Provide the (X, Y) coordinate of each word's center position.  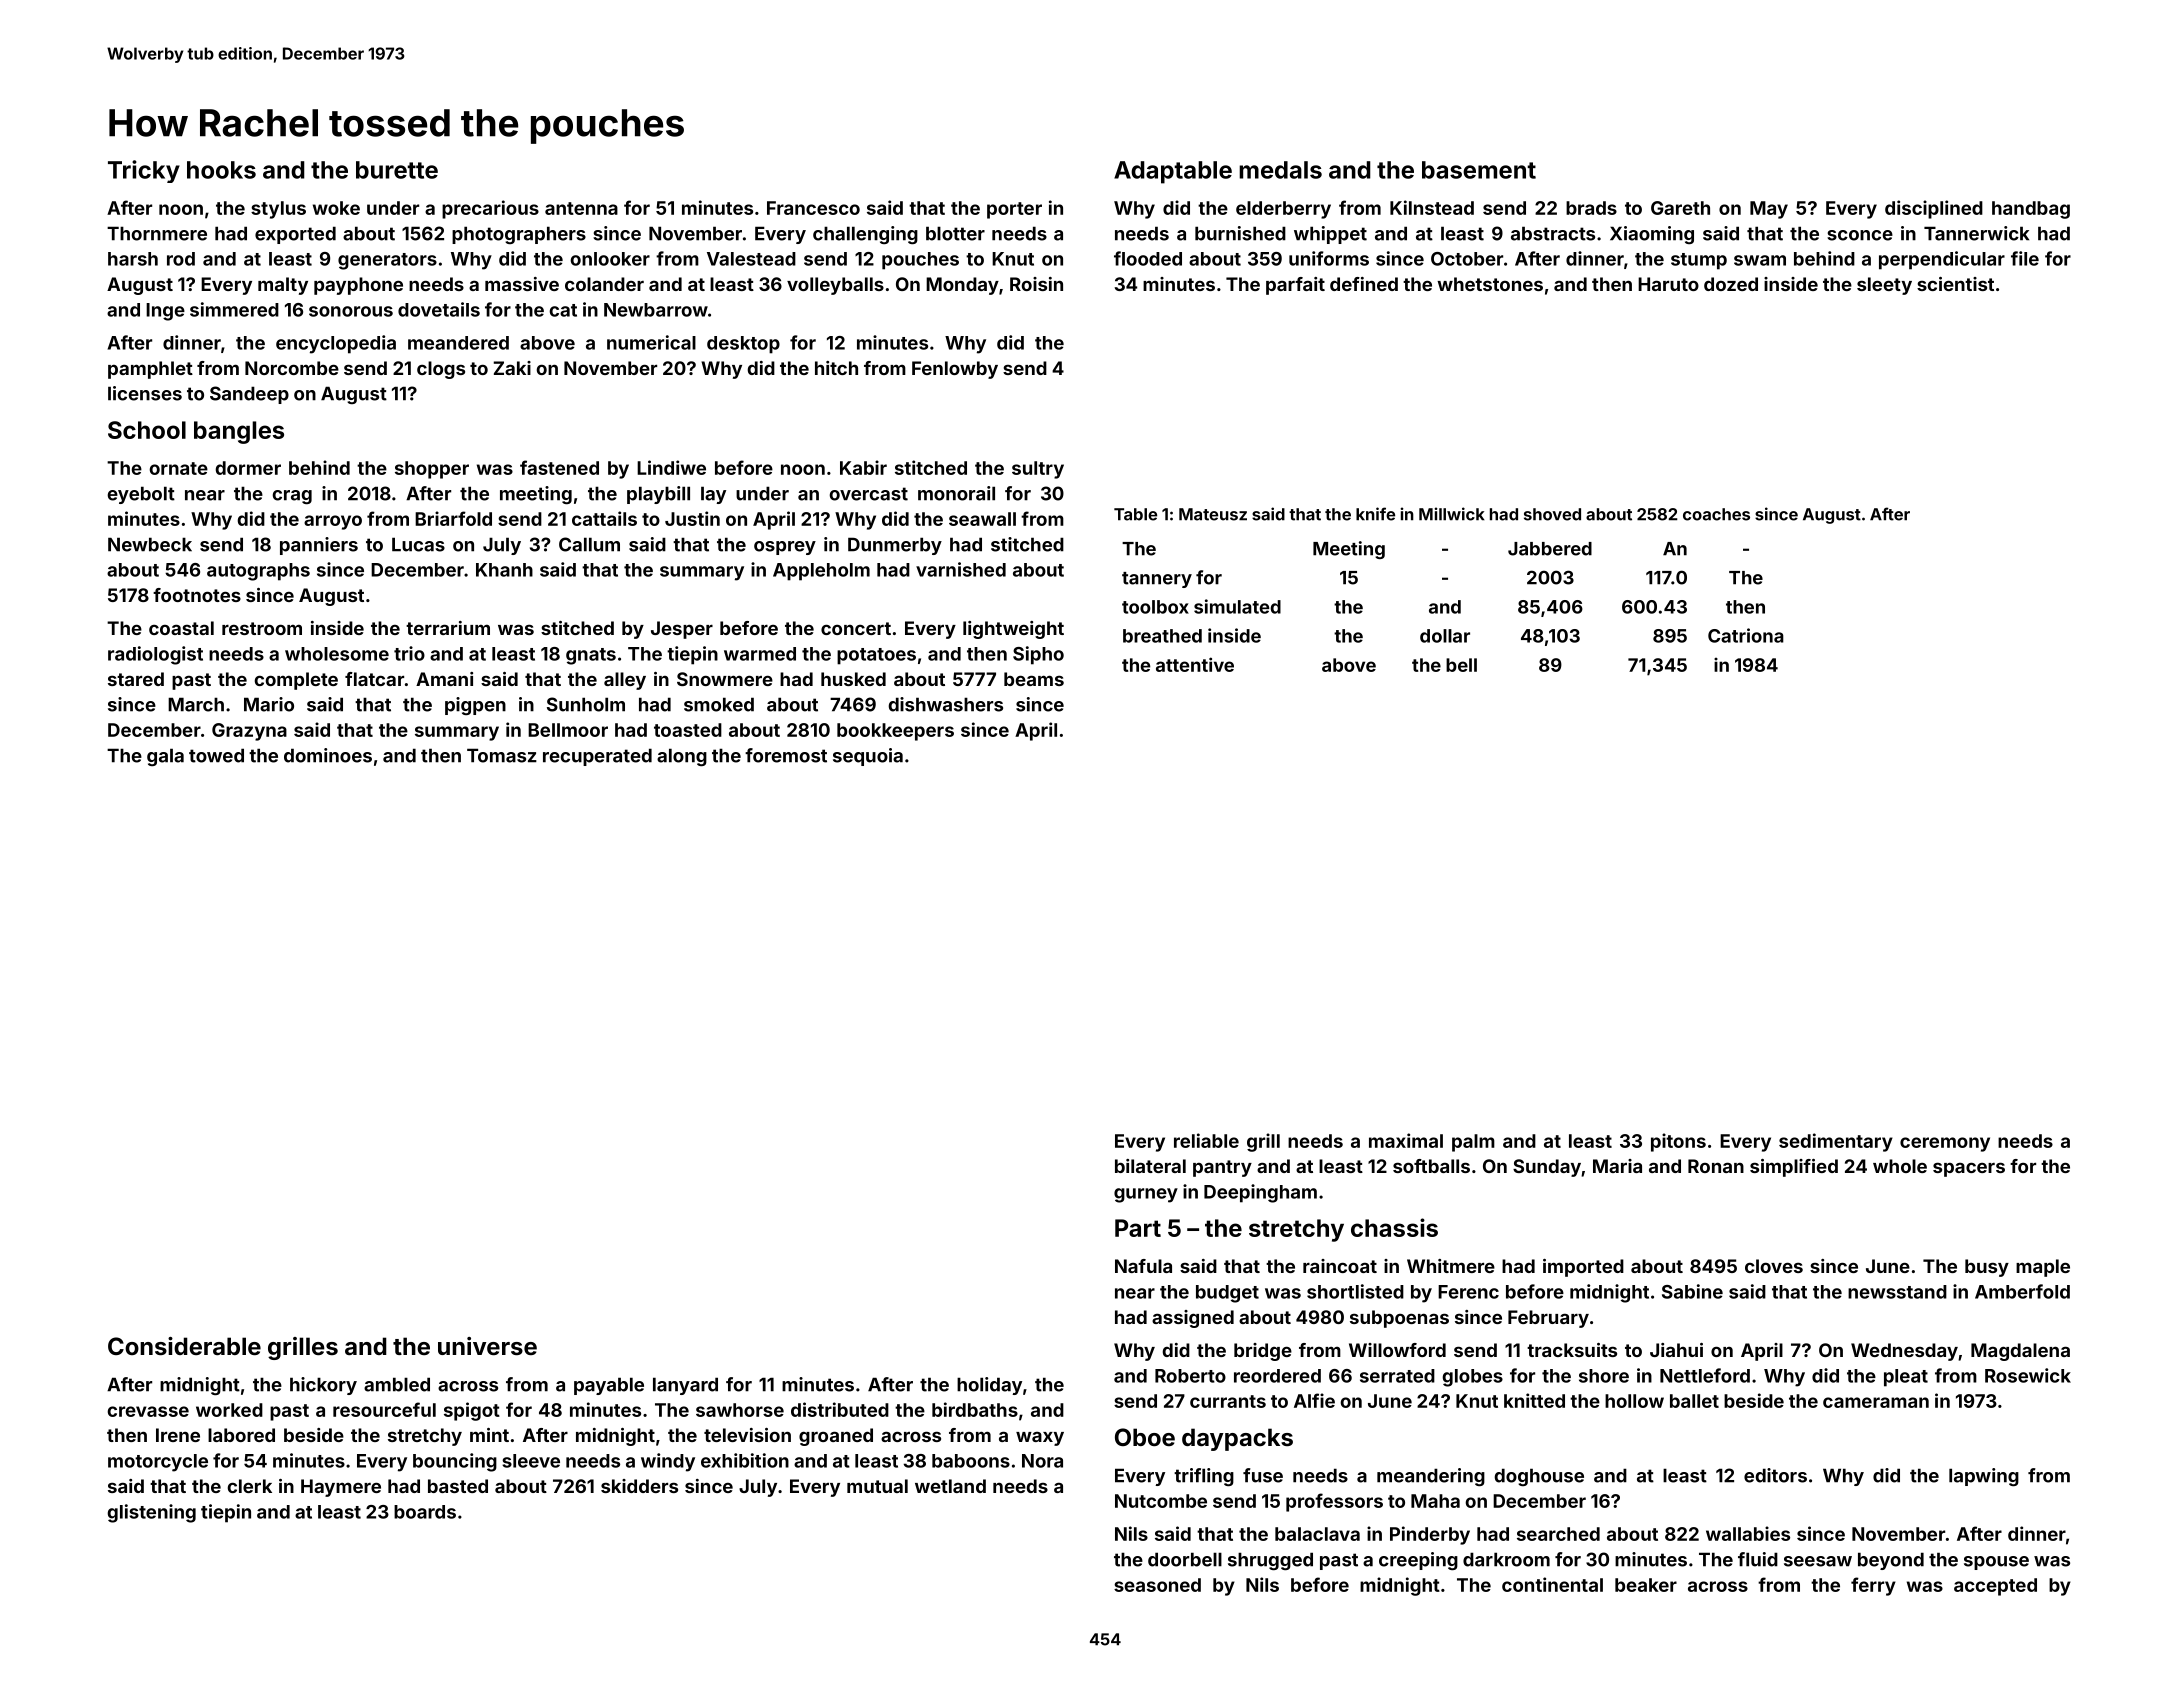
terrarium (448, 628)
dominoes (328, 755)
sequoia (868, 757)
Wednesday (1904, 1352)
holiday (989, 1386)
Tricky (144, 171)
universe (487, 1346)
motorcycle (158, 1463)
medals (1280, 170)
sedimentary (1836, 1142)
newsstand (1897, 1292)
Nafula (1143, 1266)
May (1769, 210)
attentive (1195, 664)
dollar (1445, 636)
